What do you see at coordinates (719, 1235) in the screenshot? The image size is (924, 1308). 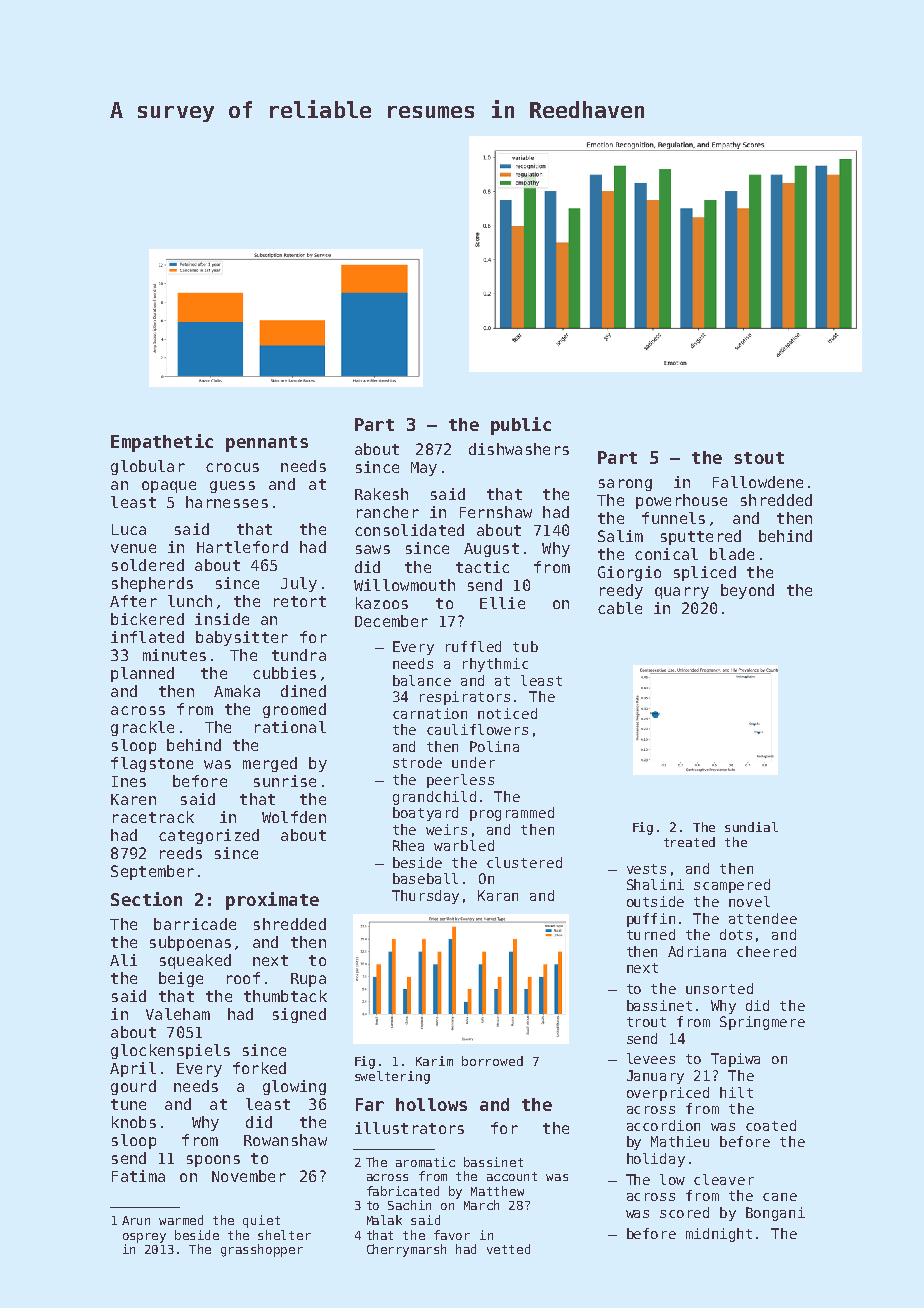 I see `midnight` at bounding box center [719, 1235].
